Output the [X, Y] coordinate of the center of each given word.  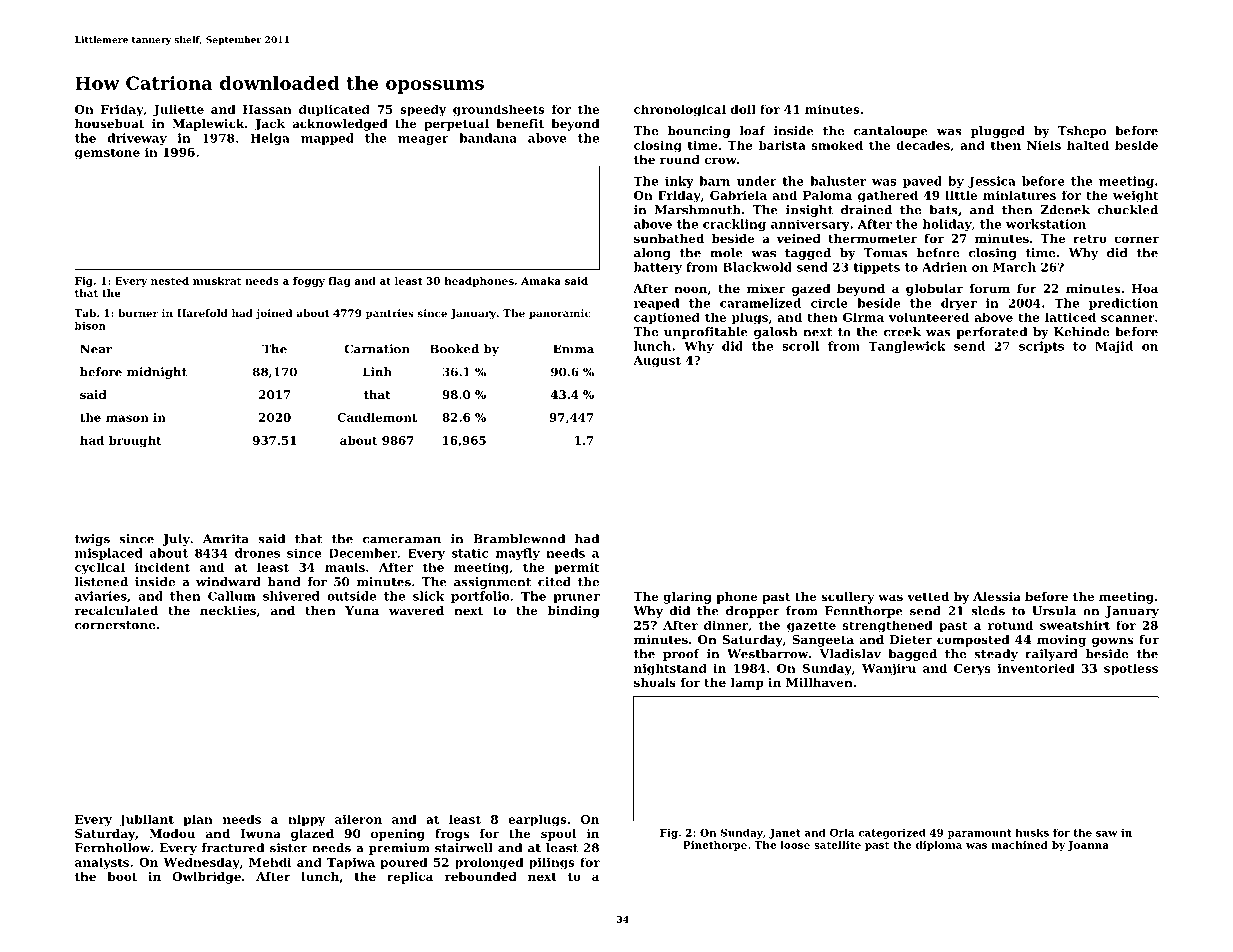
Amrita [226, 539]
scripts [1041, 347]
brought [135, 442]
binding [573, 612]
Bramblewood [519, 539]
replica [410, 878]
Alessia [997, 596]
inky [679, 182]
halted [1088, 145]
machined [1020, 845]
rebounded [481, 876]
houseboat [109, 123]
